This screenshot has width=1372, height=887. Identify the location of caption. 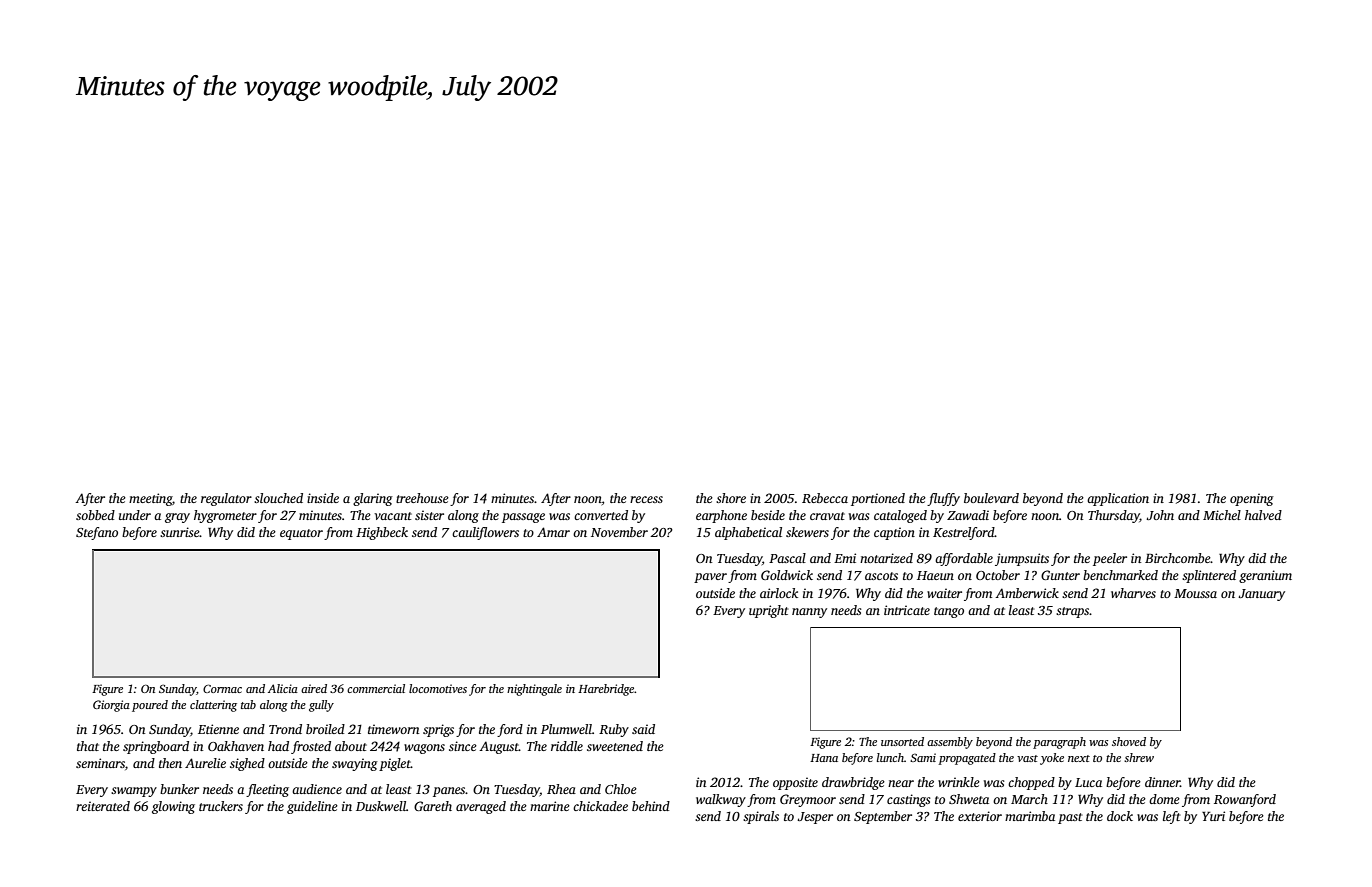
(894, 533).
